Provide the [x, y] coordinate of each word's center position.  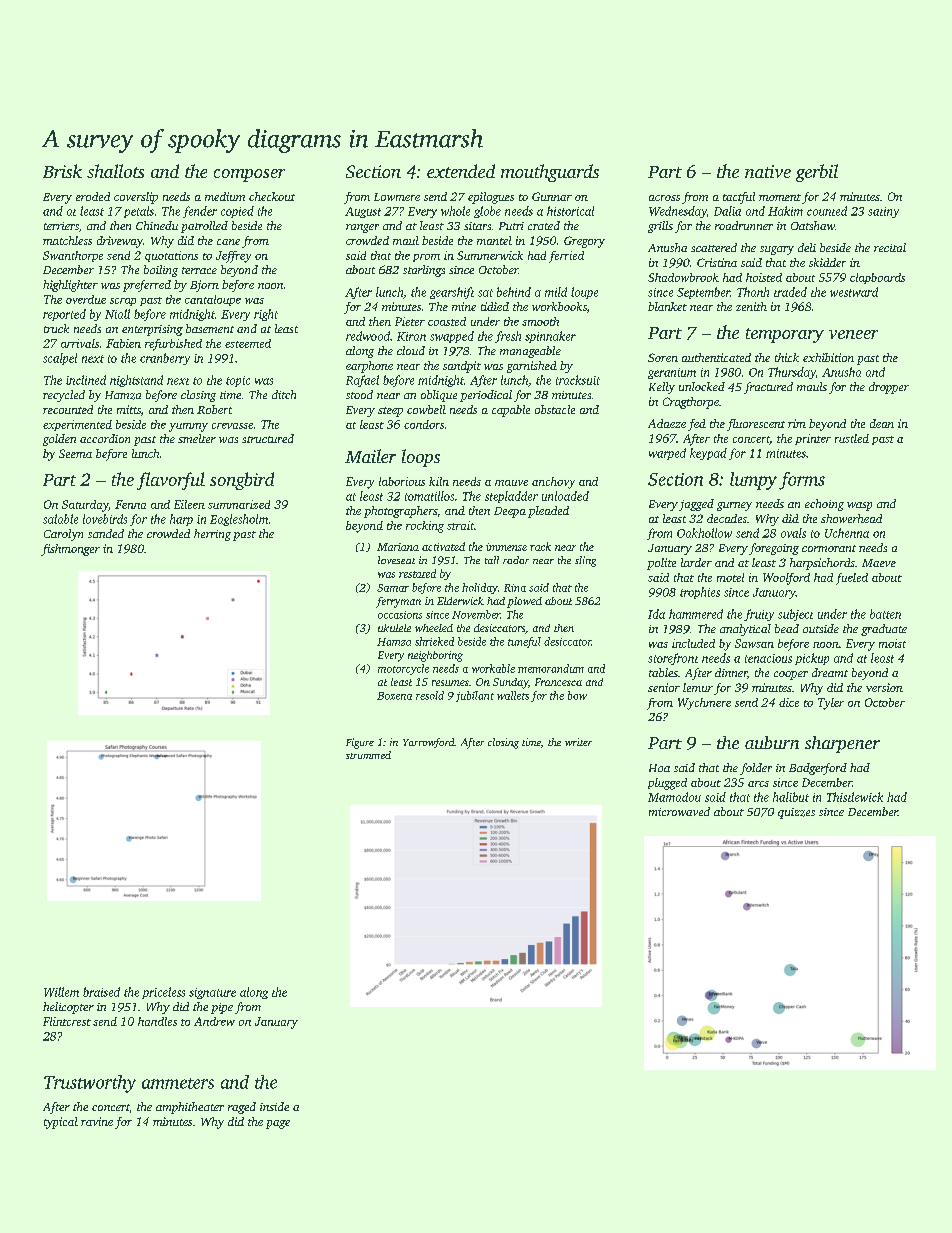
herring [212, 535]
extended [461, 171]
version [884, 687]
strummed [368, 755]
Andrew [214, 1021]
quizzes [796, 813]
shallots [115, 171]
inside [274, 1106]
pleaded [548, 512]
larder [696, 562]
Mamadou [674, 797]
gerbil [817, 173]
